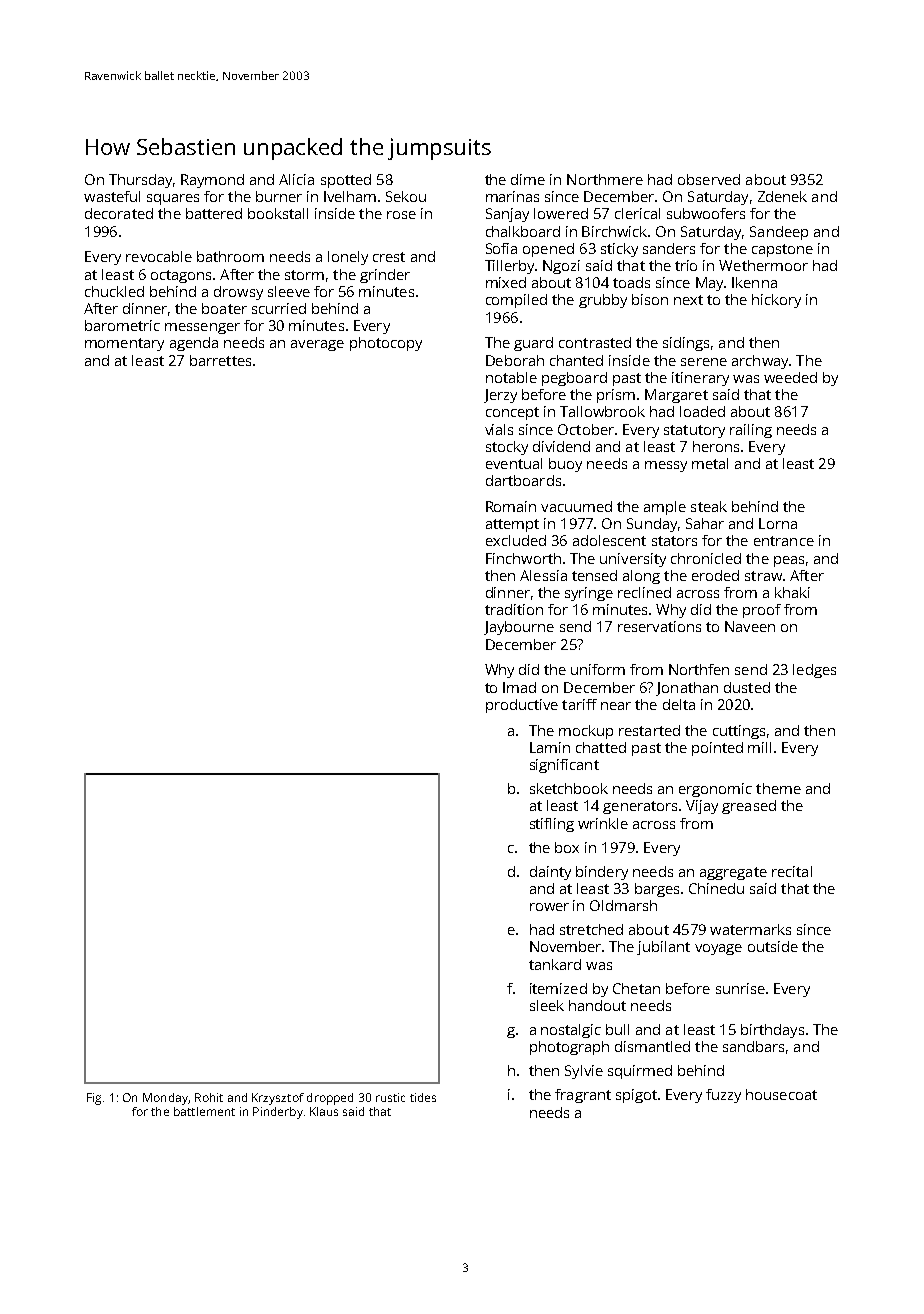 Image resolution: width=924 pixels, height=1314 pixels. What do you see at coordinates (124, 344) in the image?
I see `momentary` at bounding box center [124, 344].
